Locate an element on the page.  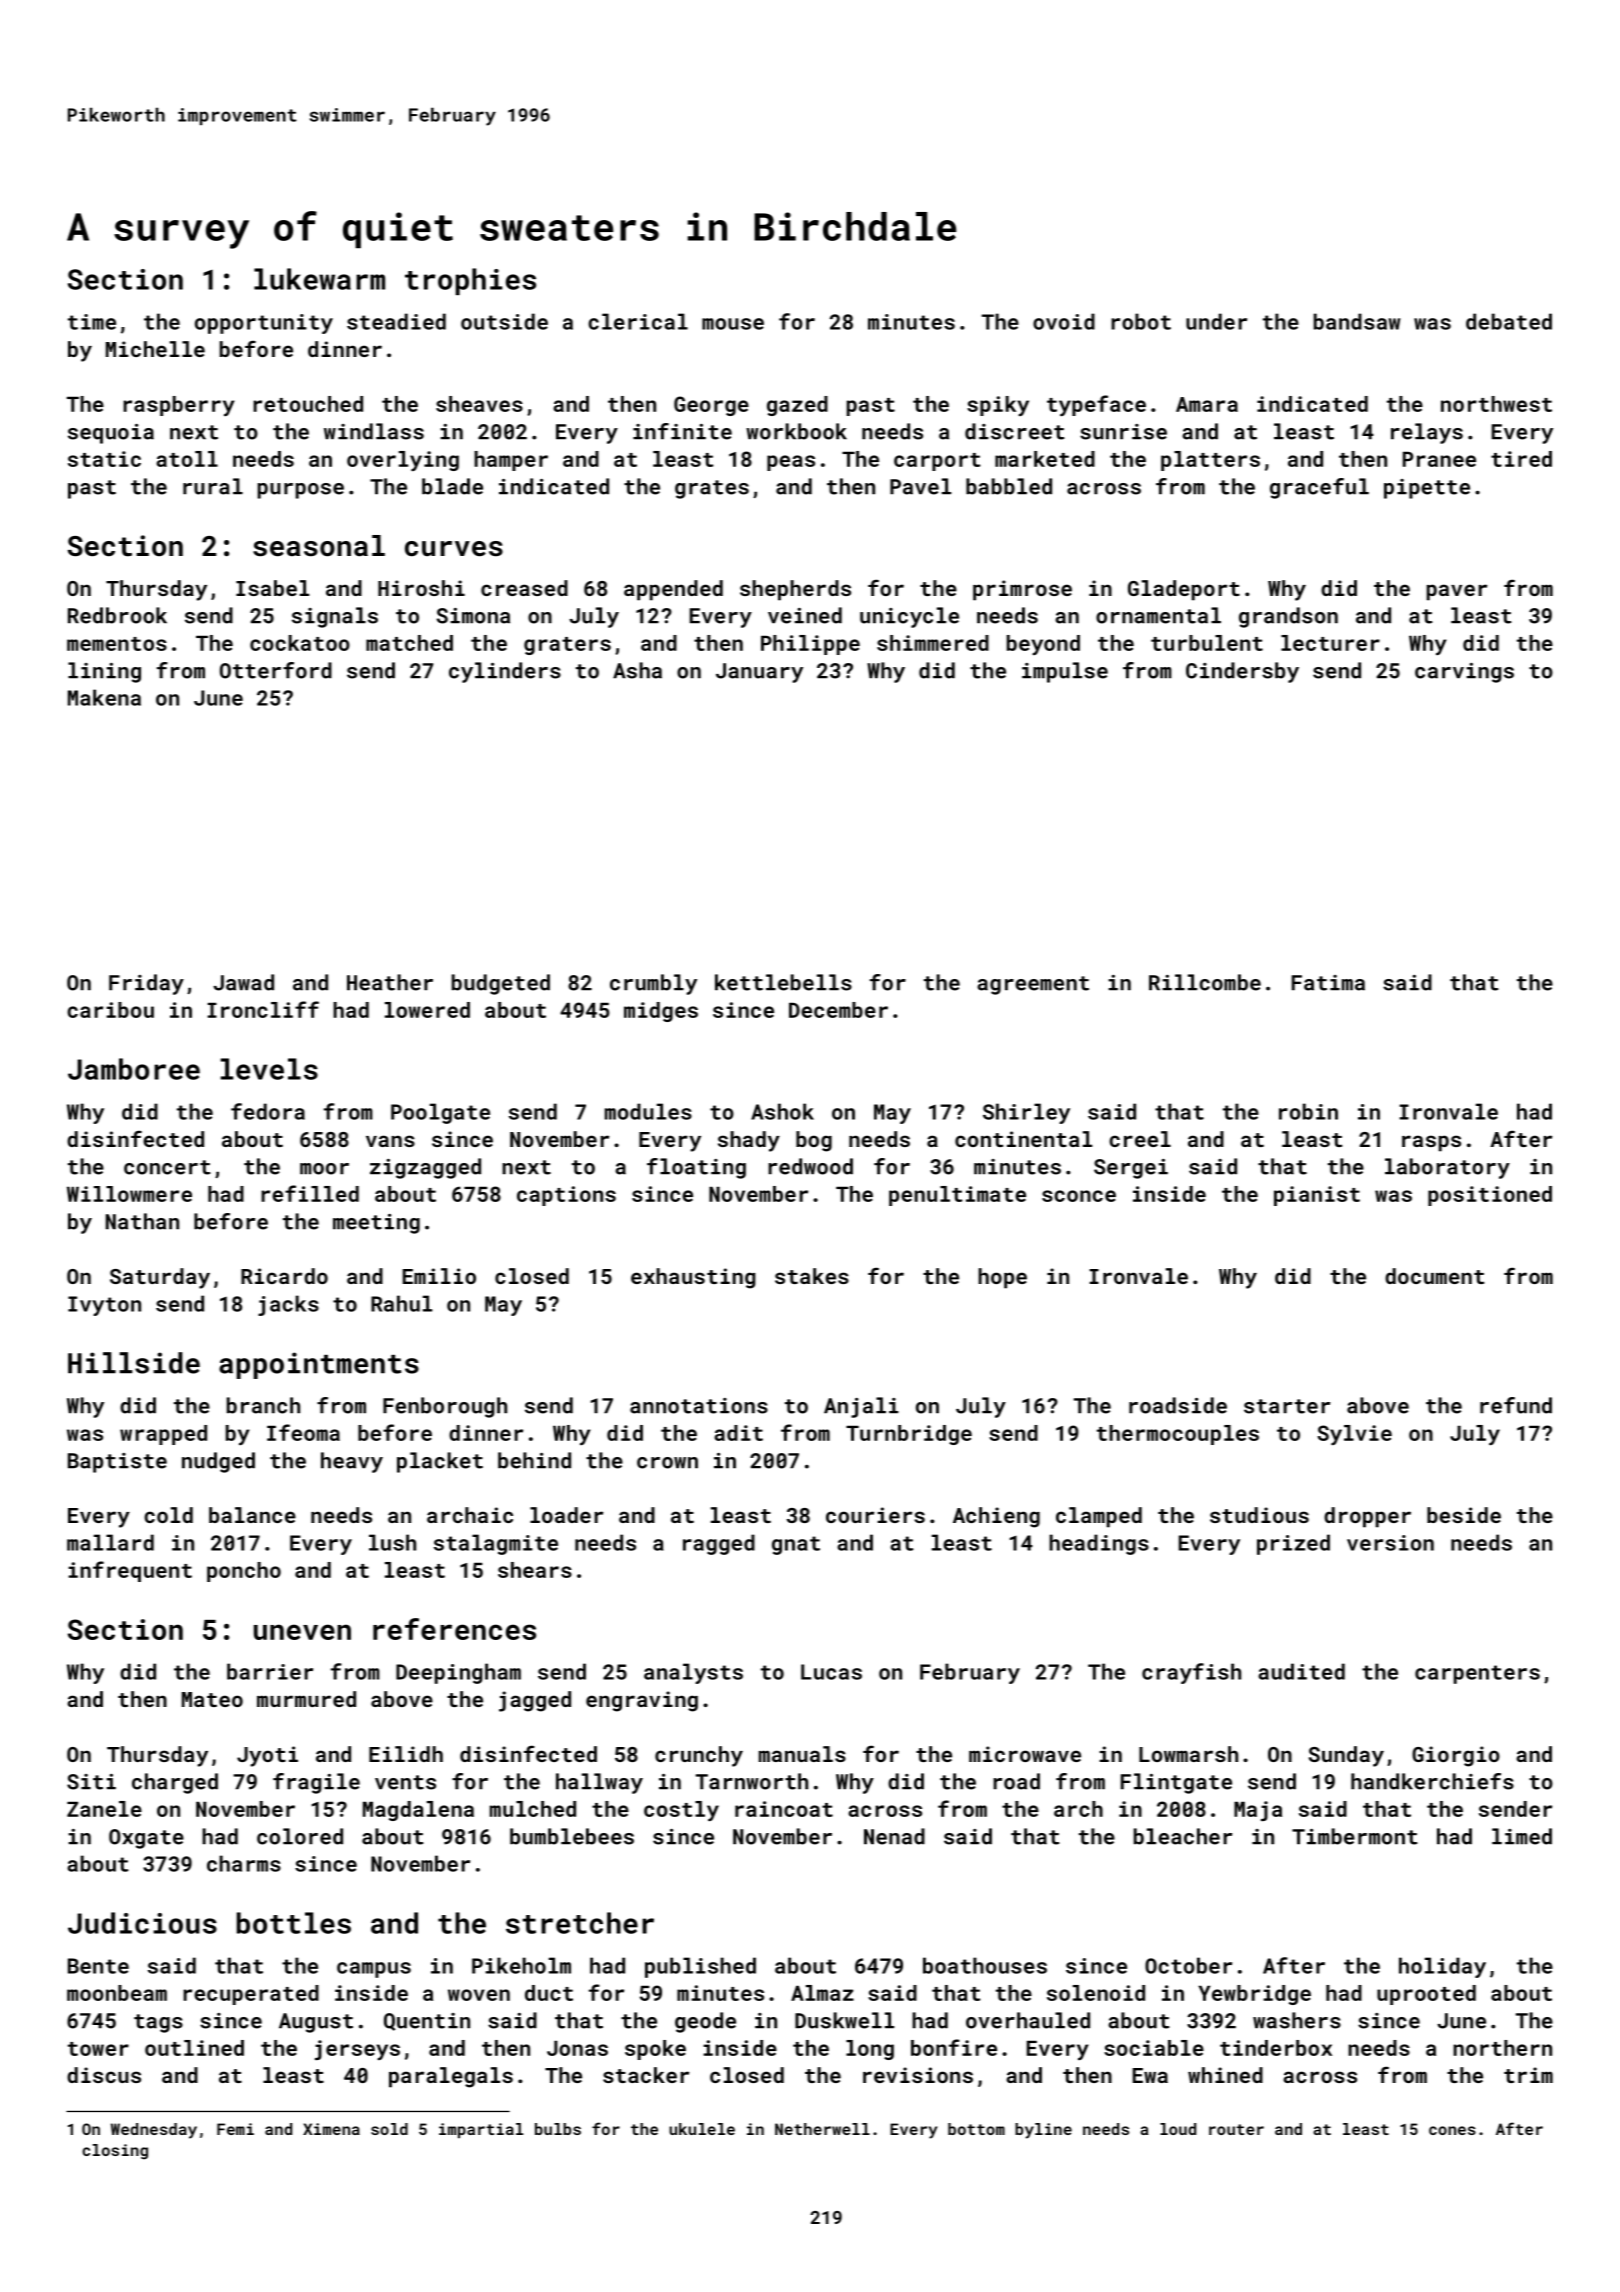
carvings is located at coordinates (1464, 673).
